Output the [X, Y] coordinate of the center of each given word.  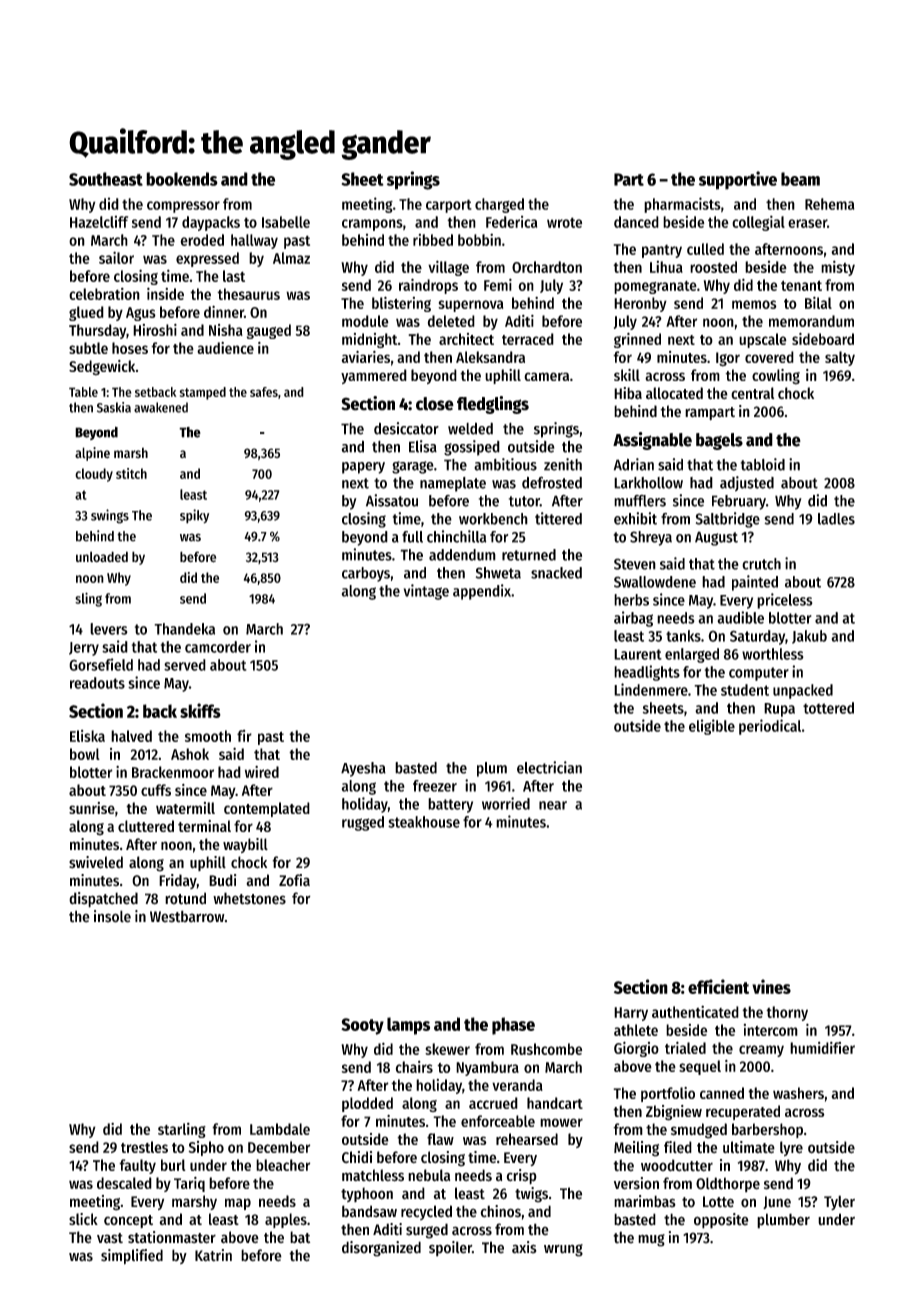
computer [759, 674]
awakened [161, 407]
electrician [549, 767]
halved [131, 736]
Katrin [213, 1255]
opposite [721, 1221]
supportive [738, 180]
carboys [366, 574]
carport [449, 206]
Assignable [652, 441]
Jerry [84, 649]
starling [182, 1130]
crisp [522, 1176]
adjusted [747, 484]
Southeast [106, 179]
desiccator [406, 428]
